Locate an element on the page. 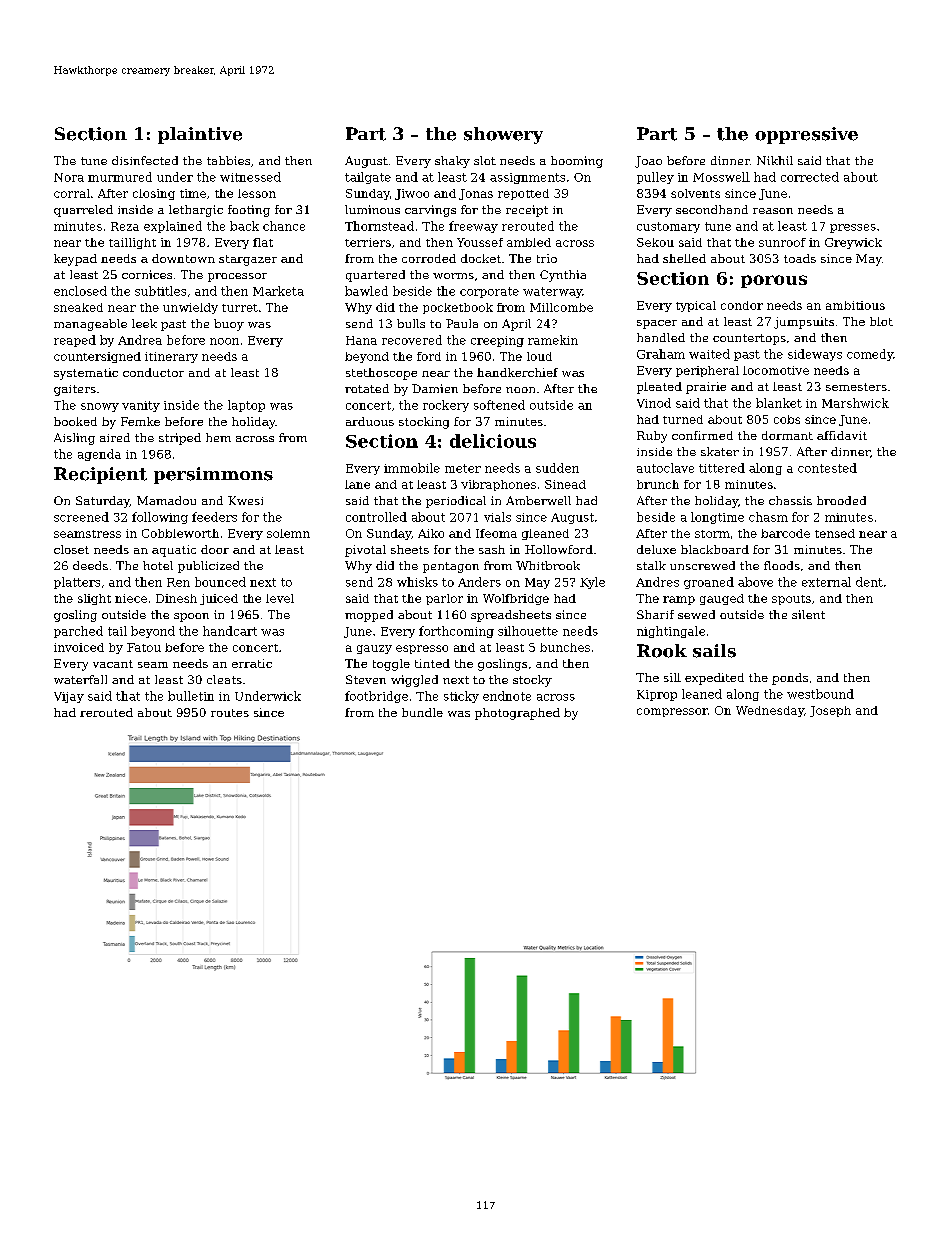  Vijay is located at coordinates (69, 697).
